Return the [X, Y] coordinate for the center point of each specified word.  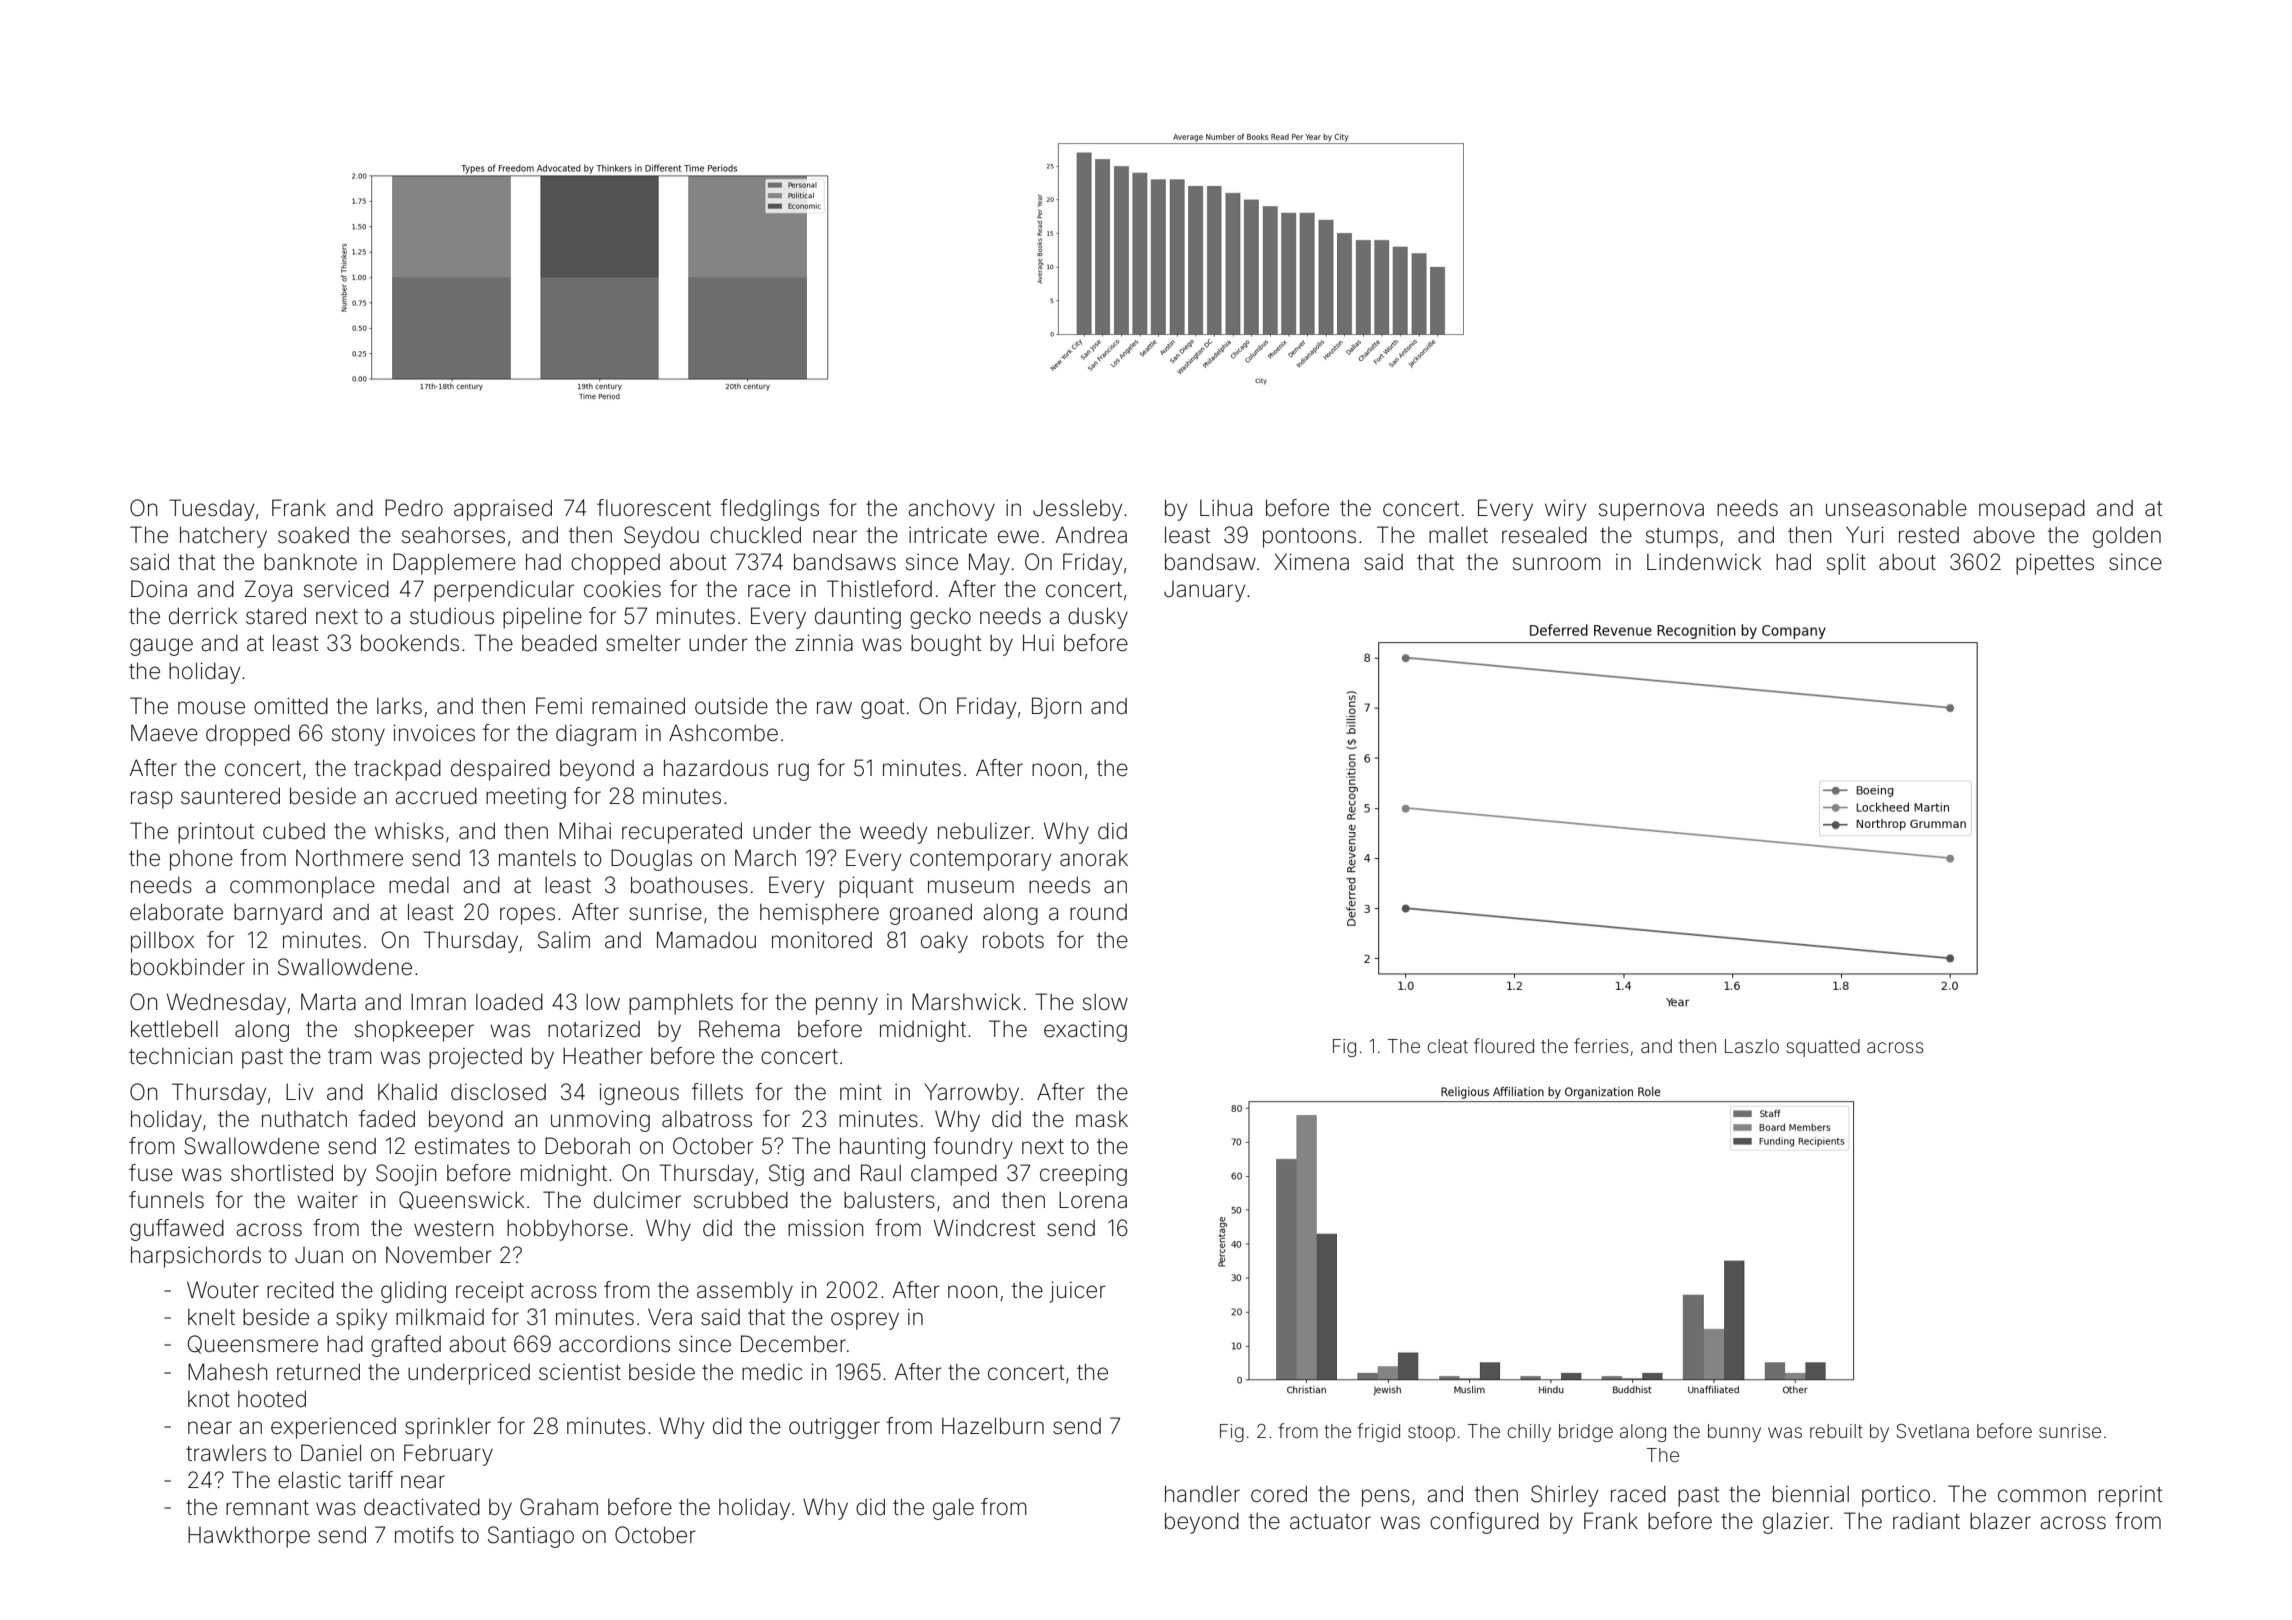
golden [2127, 537]
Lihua [1226, 508]
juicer [1078, 1292]
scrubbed [741, 1200]
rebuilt [1836, 1431]
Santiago [531, 1537]
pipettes [2055, 564]
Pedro [414, 508]
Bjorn [1056, 708]
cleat [1447, 1046]
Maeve [164, 733]
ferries [1601, 1045]
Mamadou [706, 940]
